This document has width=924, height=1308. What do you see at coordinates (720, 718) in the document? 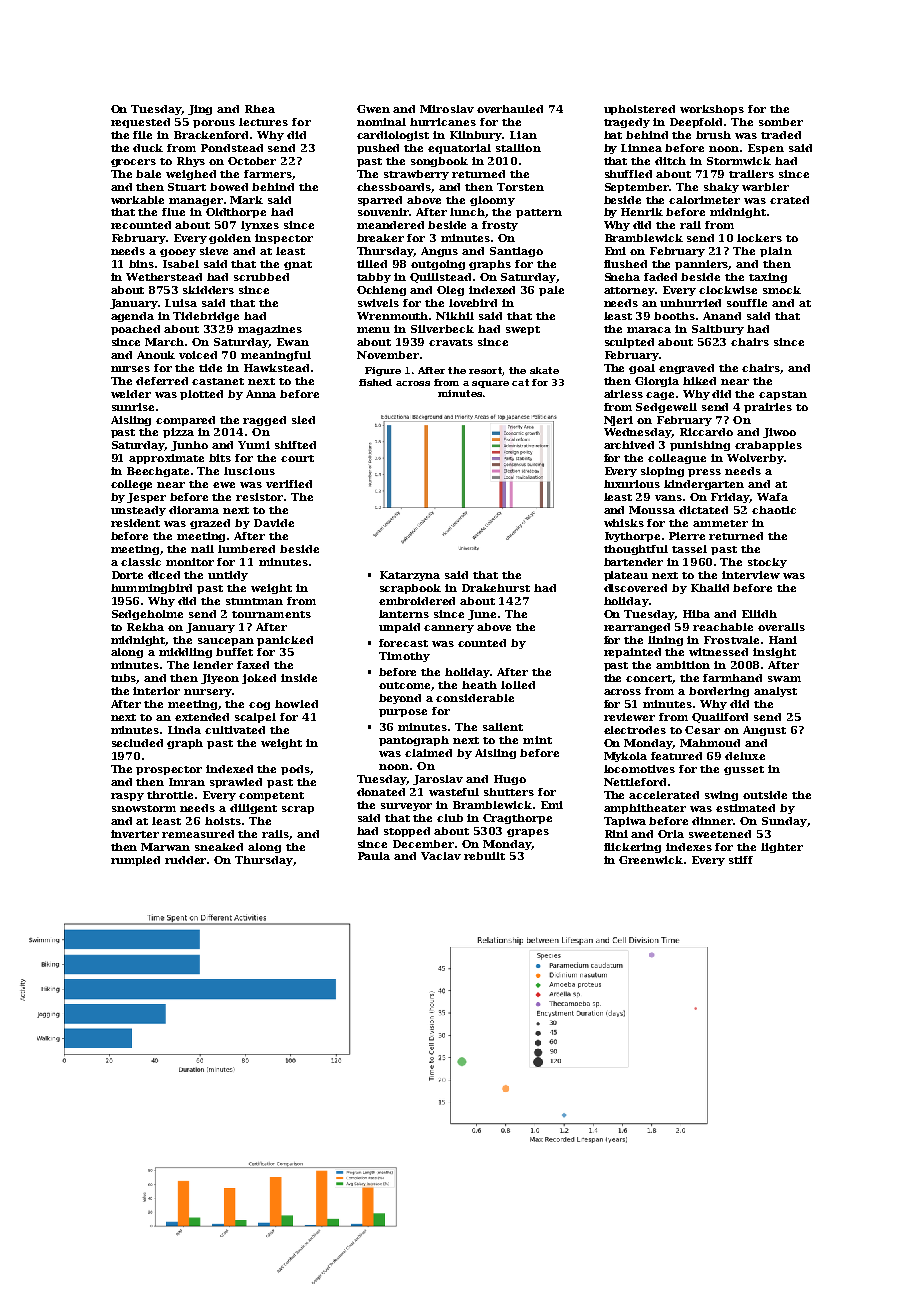
I see `Quailford` at bounding box center [720, 718].
